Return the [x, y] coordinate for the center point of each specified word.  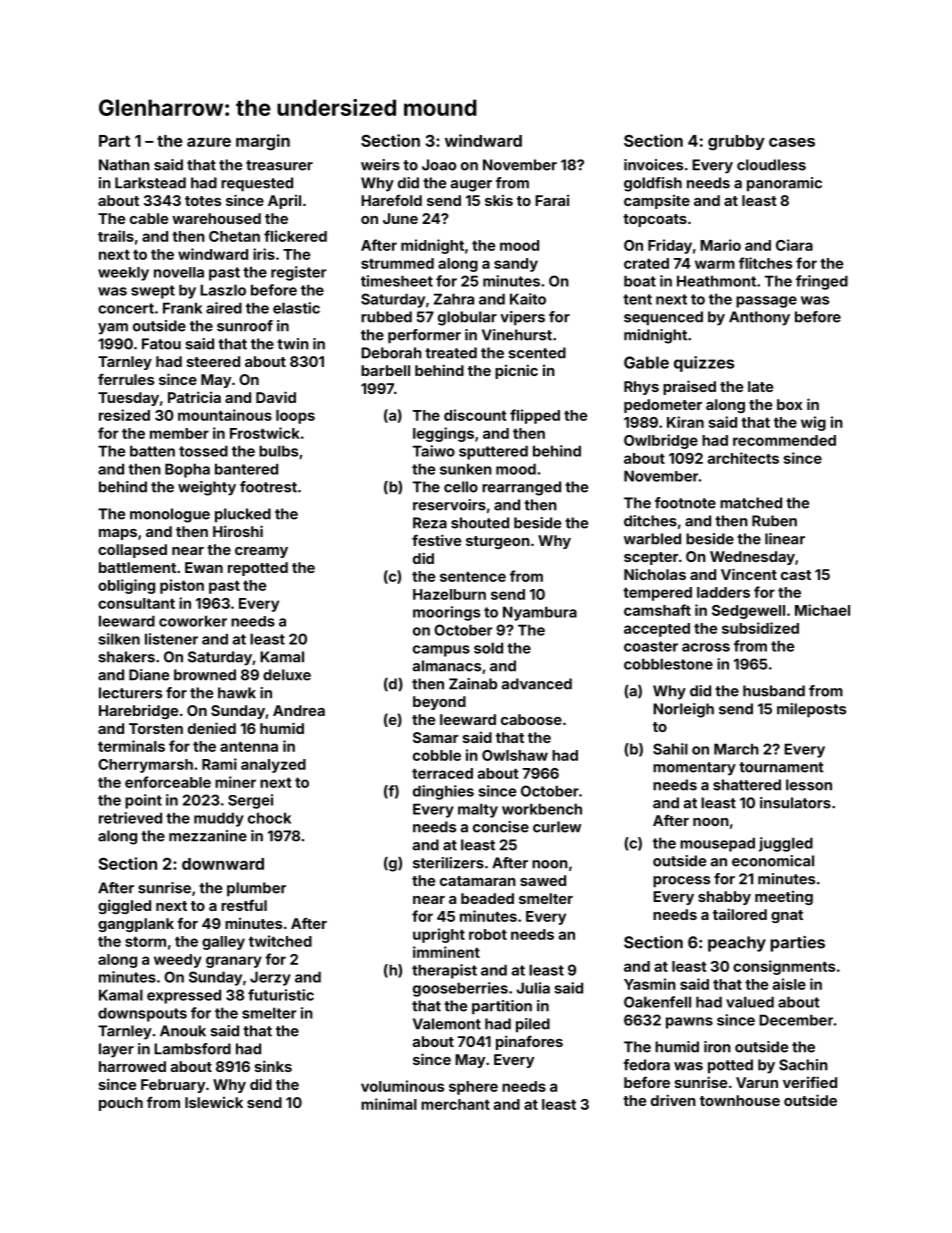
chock [269, 818]
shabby [724, 898]
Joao [439, 165]
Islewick [214, 1102]
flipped [535, 416]
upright [439, 935]
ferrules [126, 379]
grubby [736, 143]
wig [813, 423]
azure [209, 142]
